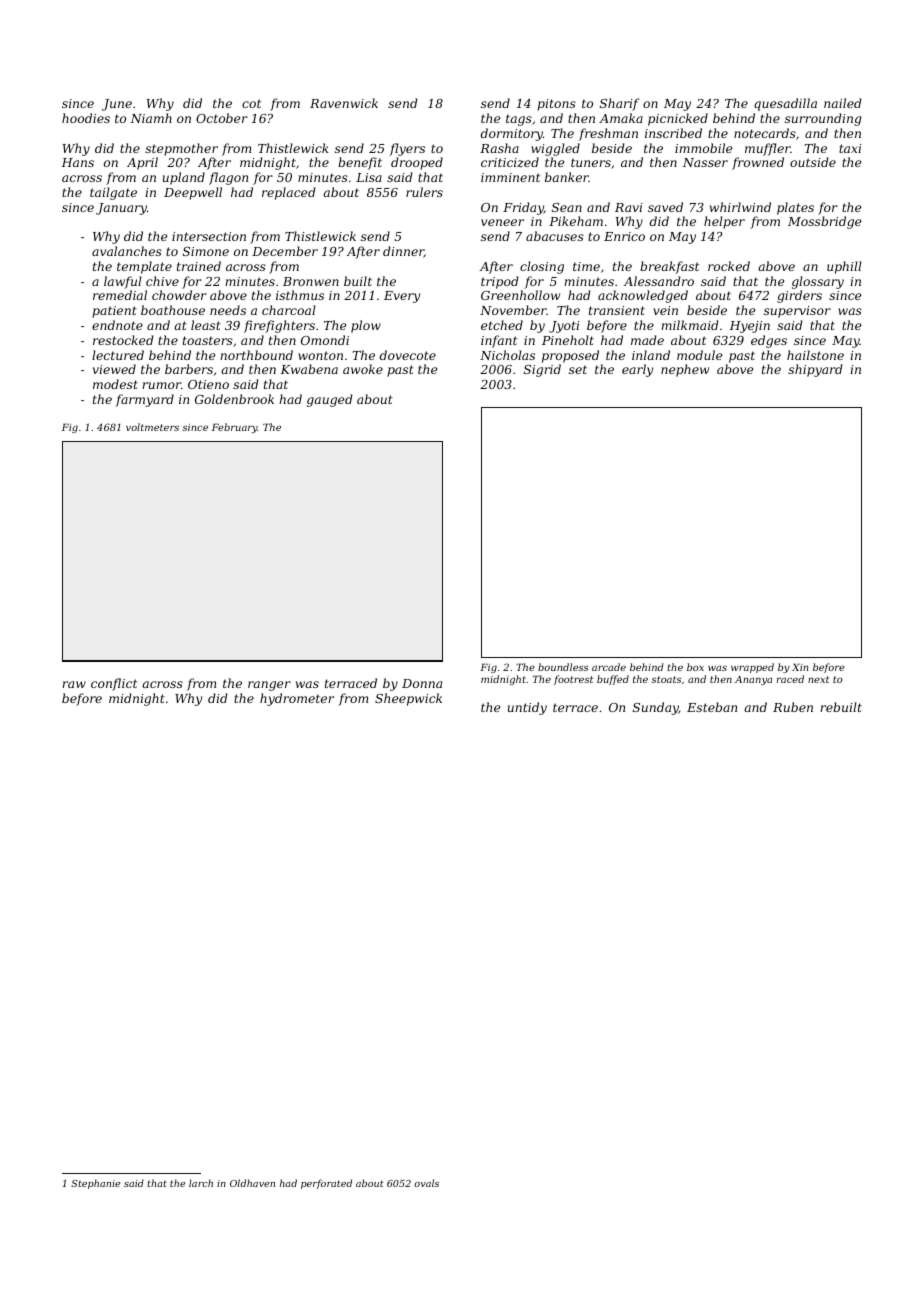  I want to click on Esteban, so click(712, 707).
